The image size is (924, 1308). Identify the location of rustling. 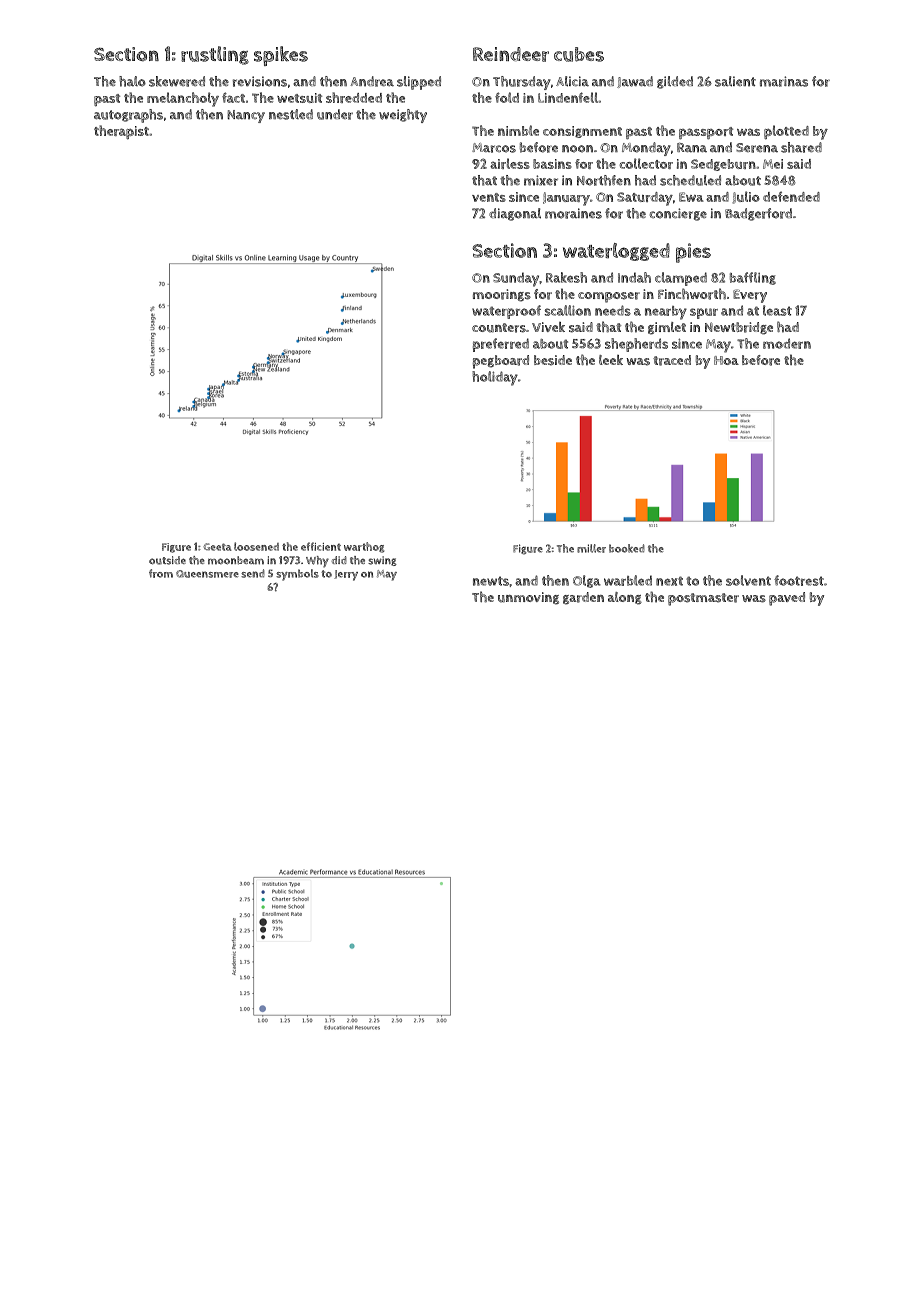
(215, 55).
